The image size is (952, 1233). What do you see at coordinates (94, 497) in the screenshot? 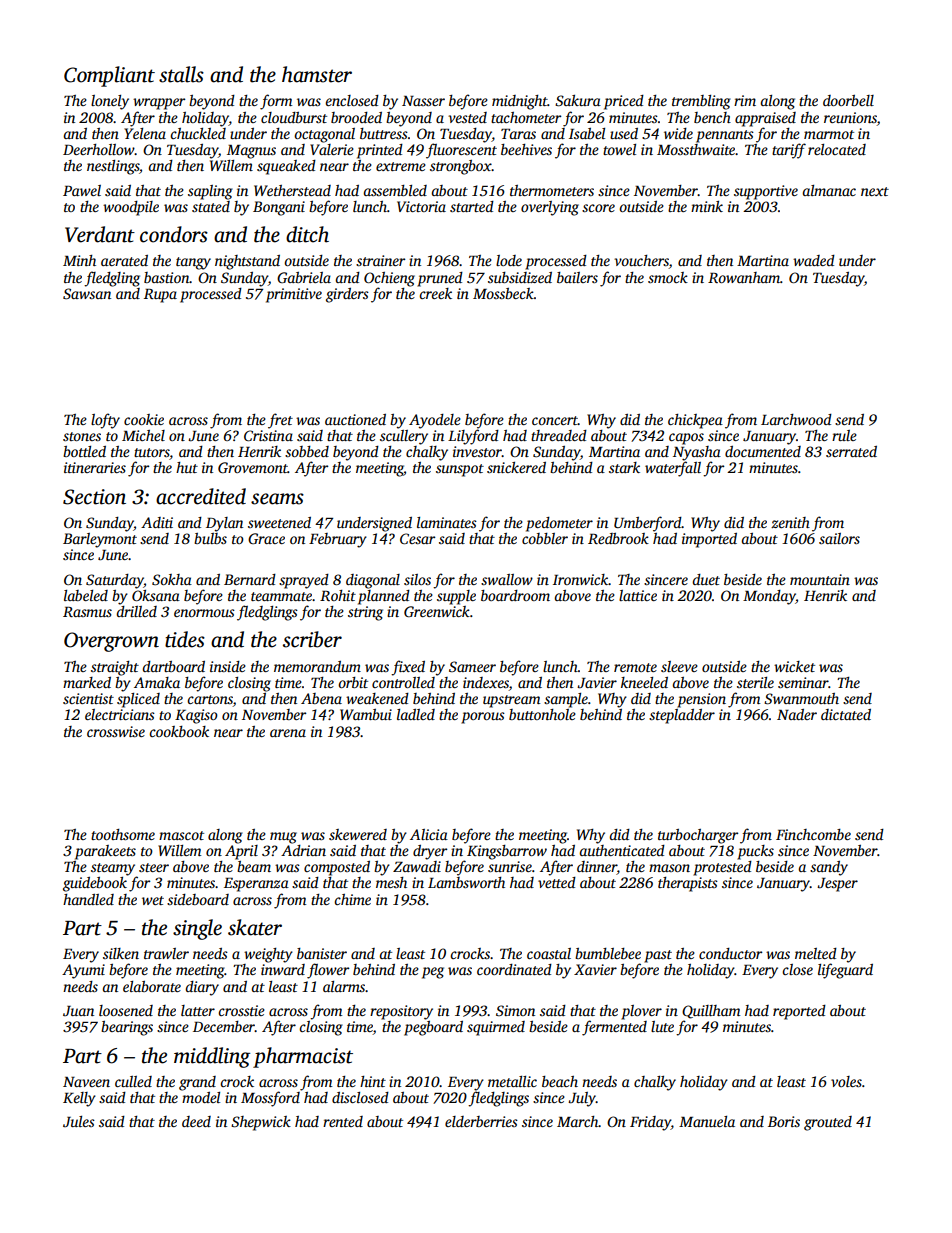
I see `Section` at bounding box center [94, 497].
